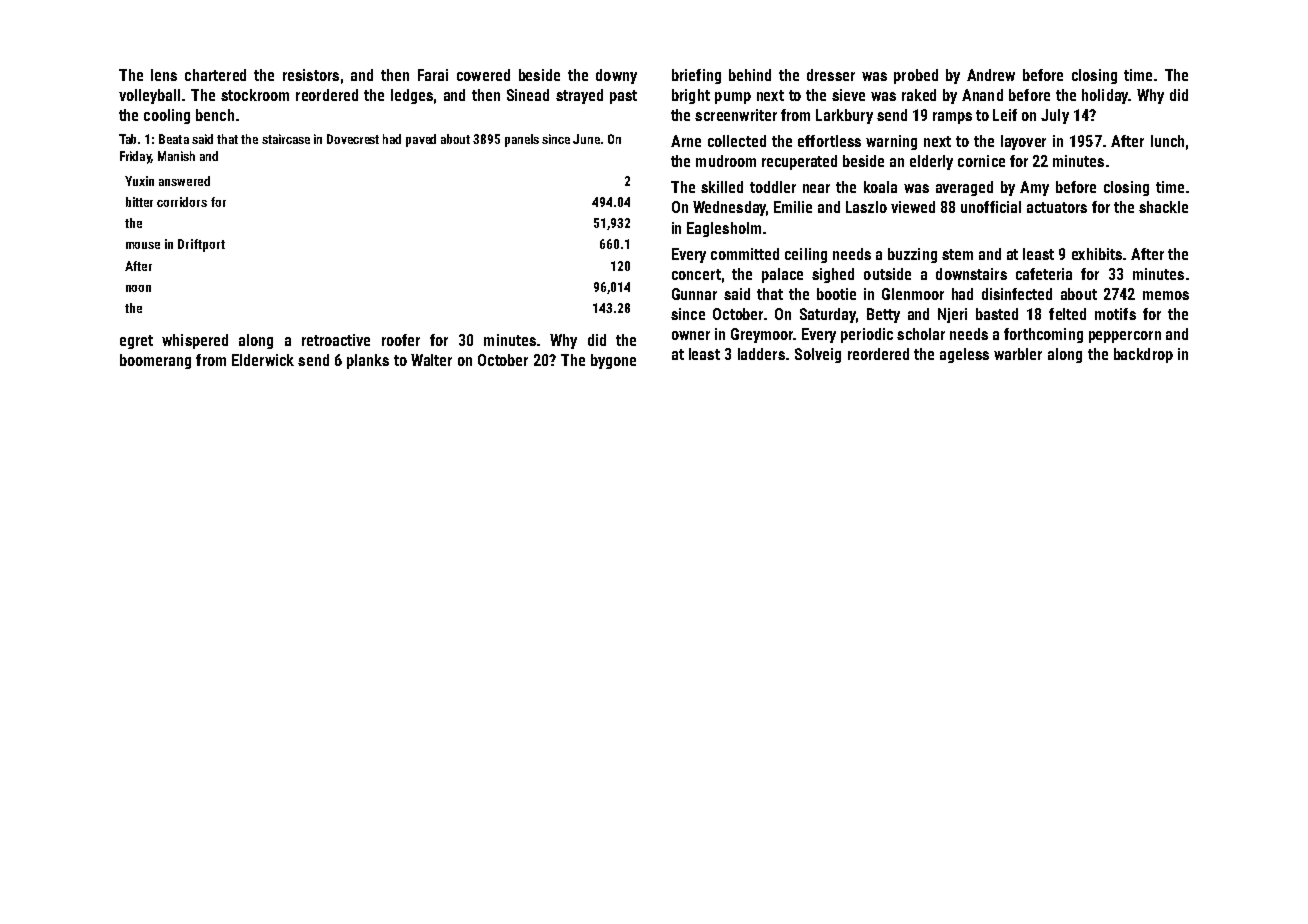 Image resolution: width=1308 pixels, height=924 pixels. Describe the element at coordinates (828, 315) in the document. I see `Saturday` at that location.
